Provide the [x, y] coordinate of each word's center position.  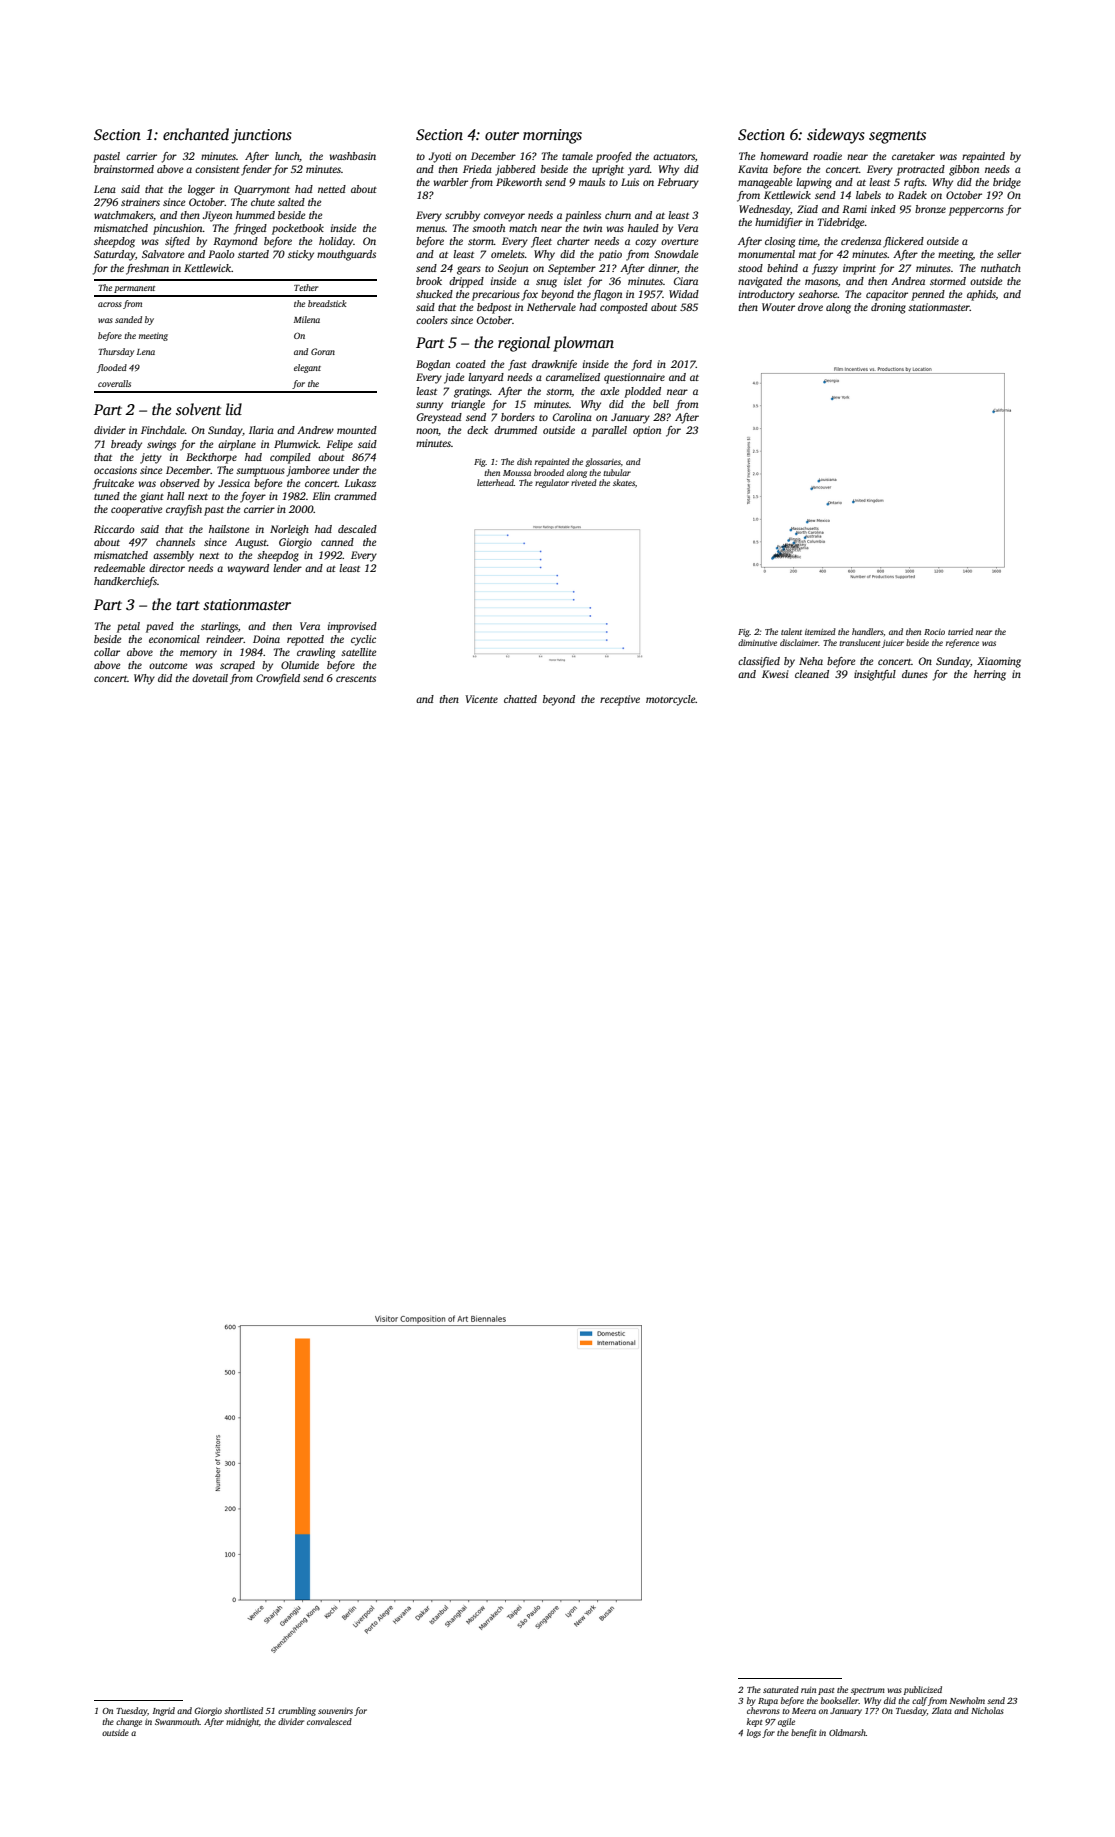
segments [897, 137]
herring [990, 675]
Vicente [482, 699]
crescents [356, 679]
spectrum [868, 1691]
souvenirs [335, 1711]
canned [337, 542]
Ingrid [164, 1711]
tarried [960, 631]
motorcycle [671, 700]
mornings [552, 136]
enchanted [196, 134]
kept [754, 1722]
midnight [242, 1722]
